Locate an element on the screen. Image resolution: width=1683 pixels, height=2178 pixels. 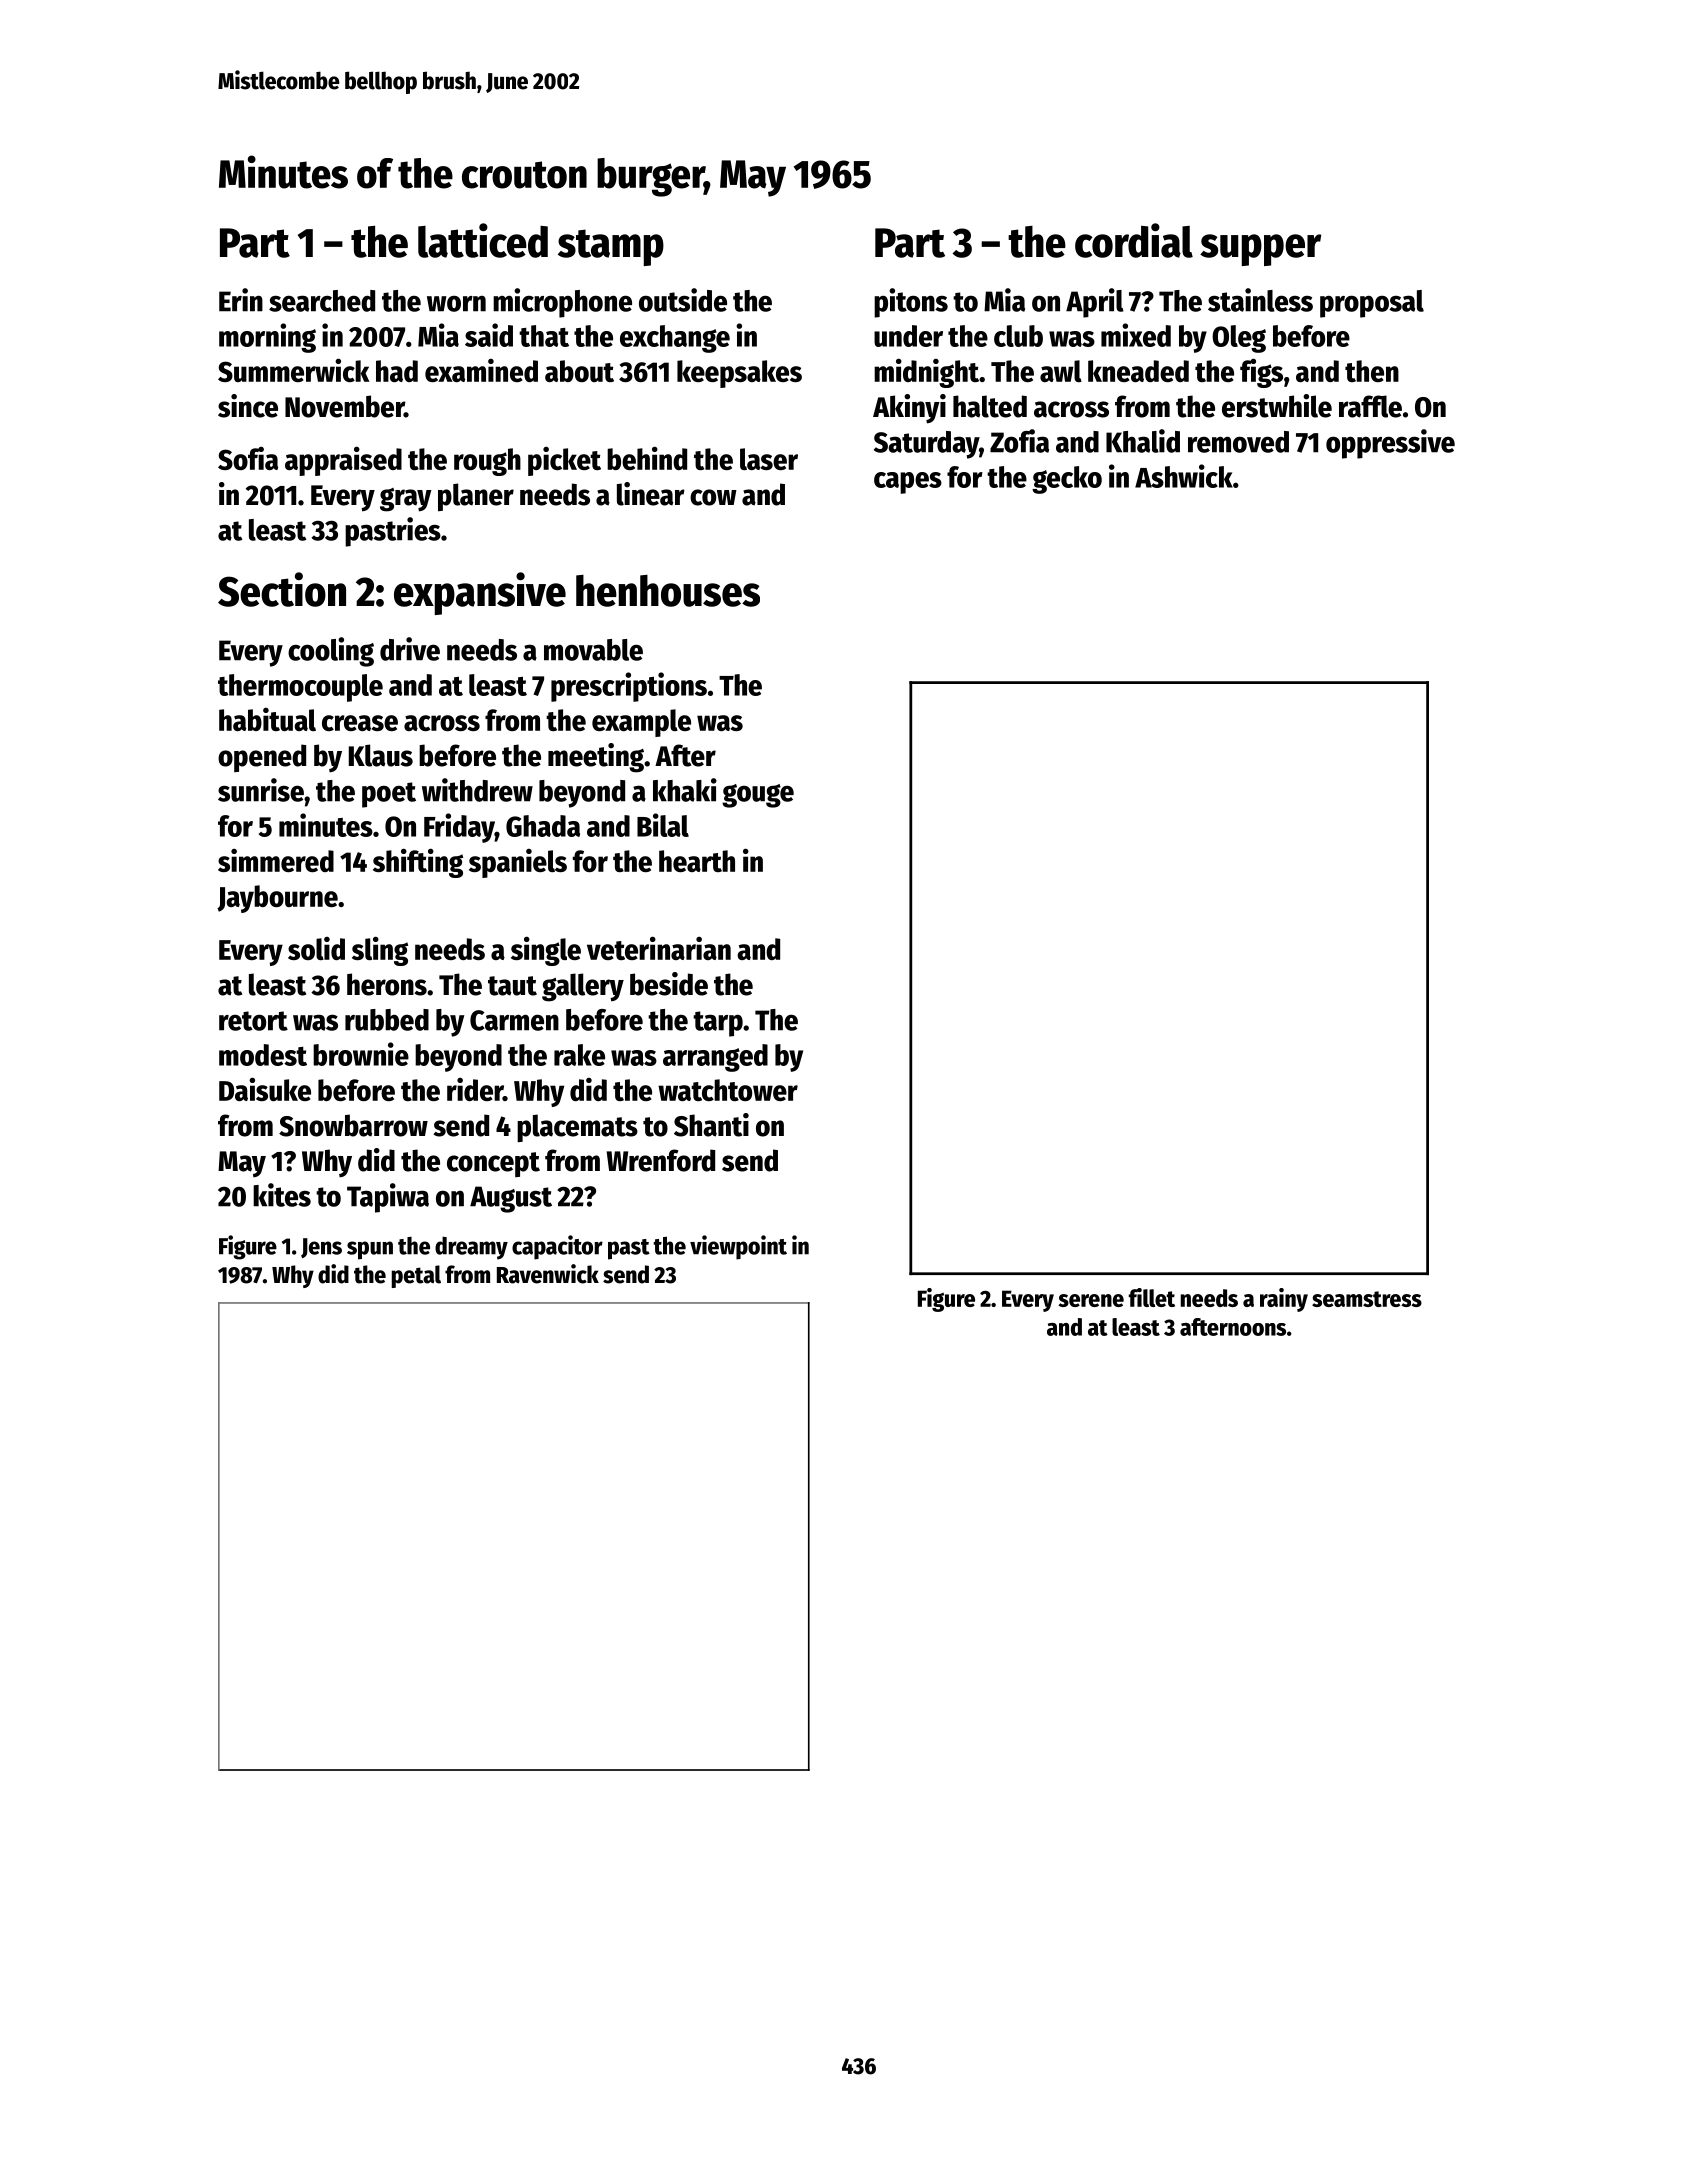
cordial is located at coordinates (1134, 240).
